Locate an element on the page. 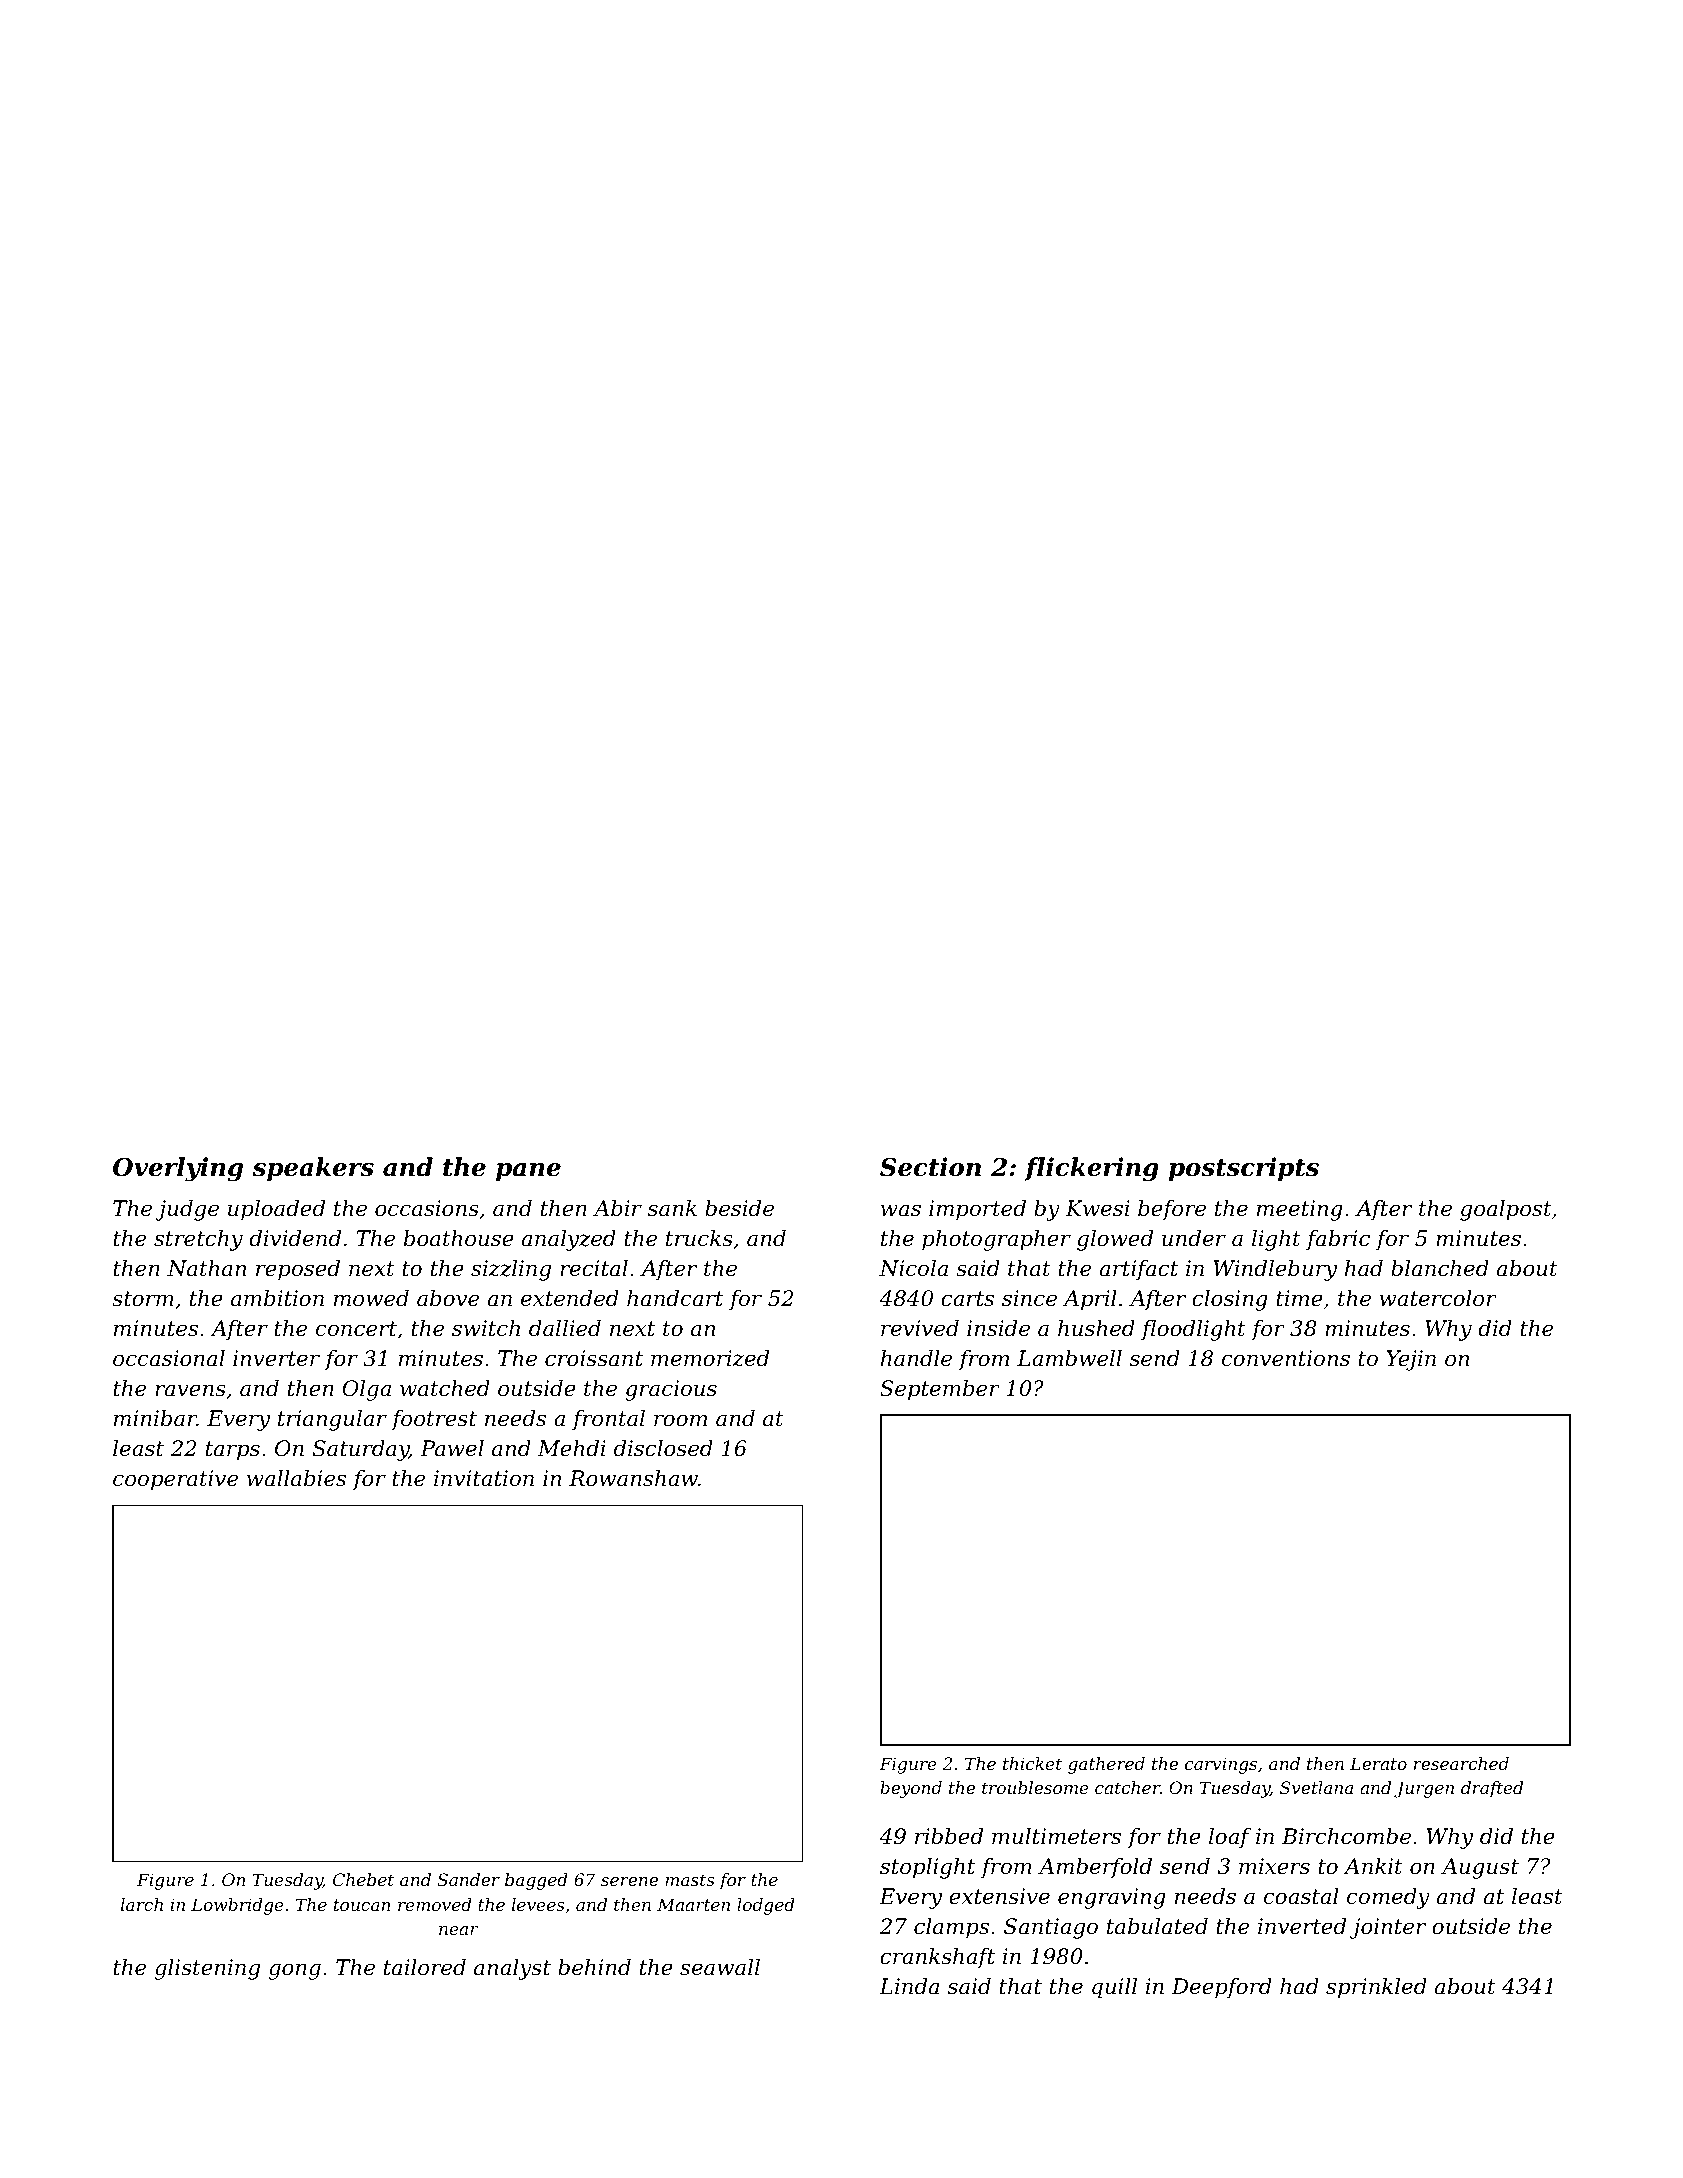 The width and height of the document is (1683, 2178). handcart is located at coordinates (675, 1298).
